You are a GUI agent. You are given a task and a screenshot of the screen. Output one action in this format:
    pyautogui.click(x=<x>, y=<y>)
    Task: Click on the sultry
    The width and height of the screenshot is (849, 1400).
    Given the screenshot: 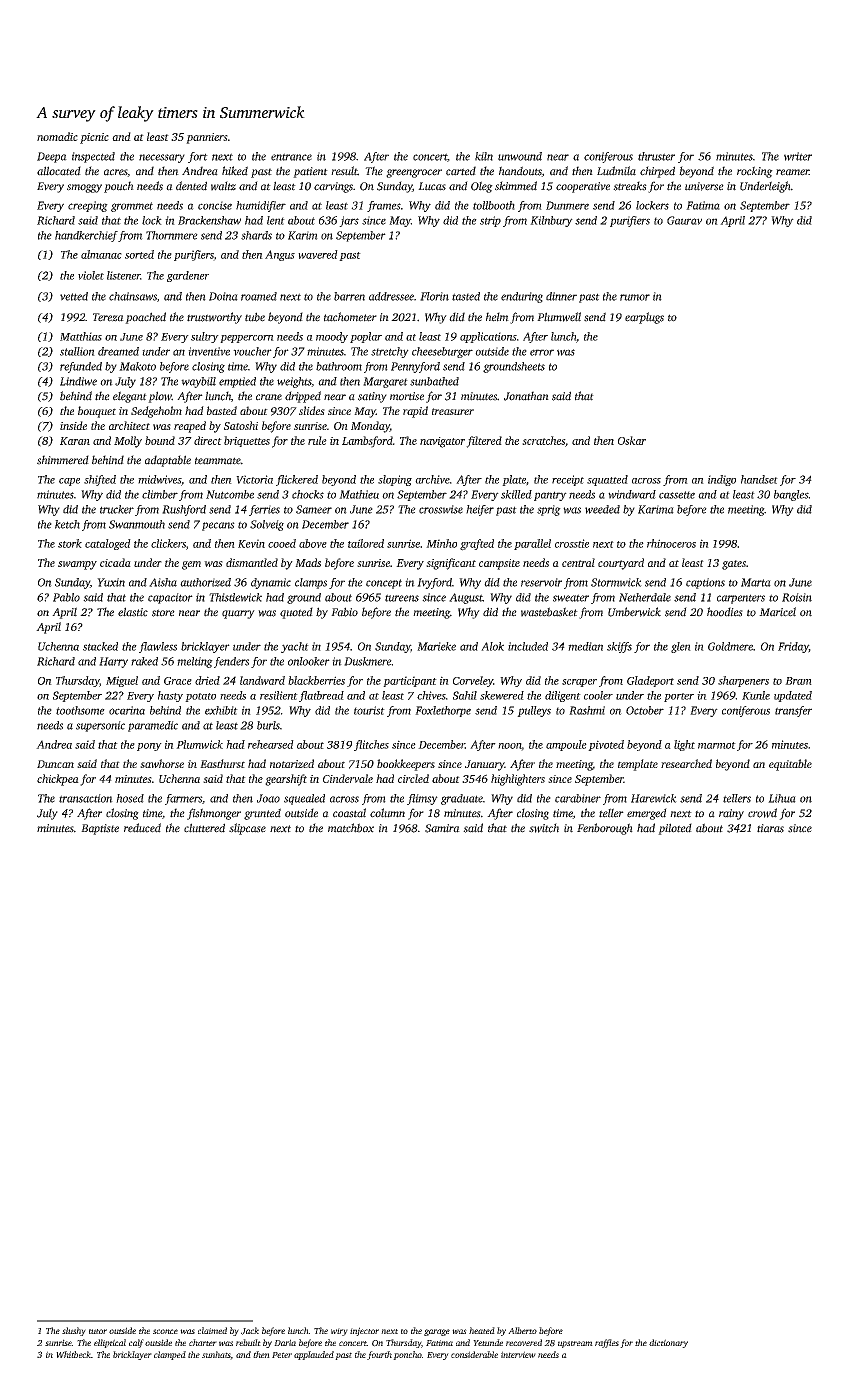 What is the action you would take?
    pyautogui.click(x=205, y=337)
